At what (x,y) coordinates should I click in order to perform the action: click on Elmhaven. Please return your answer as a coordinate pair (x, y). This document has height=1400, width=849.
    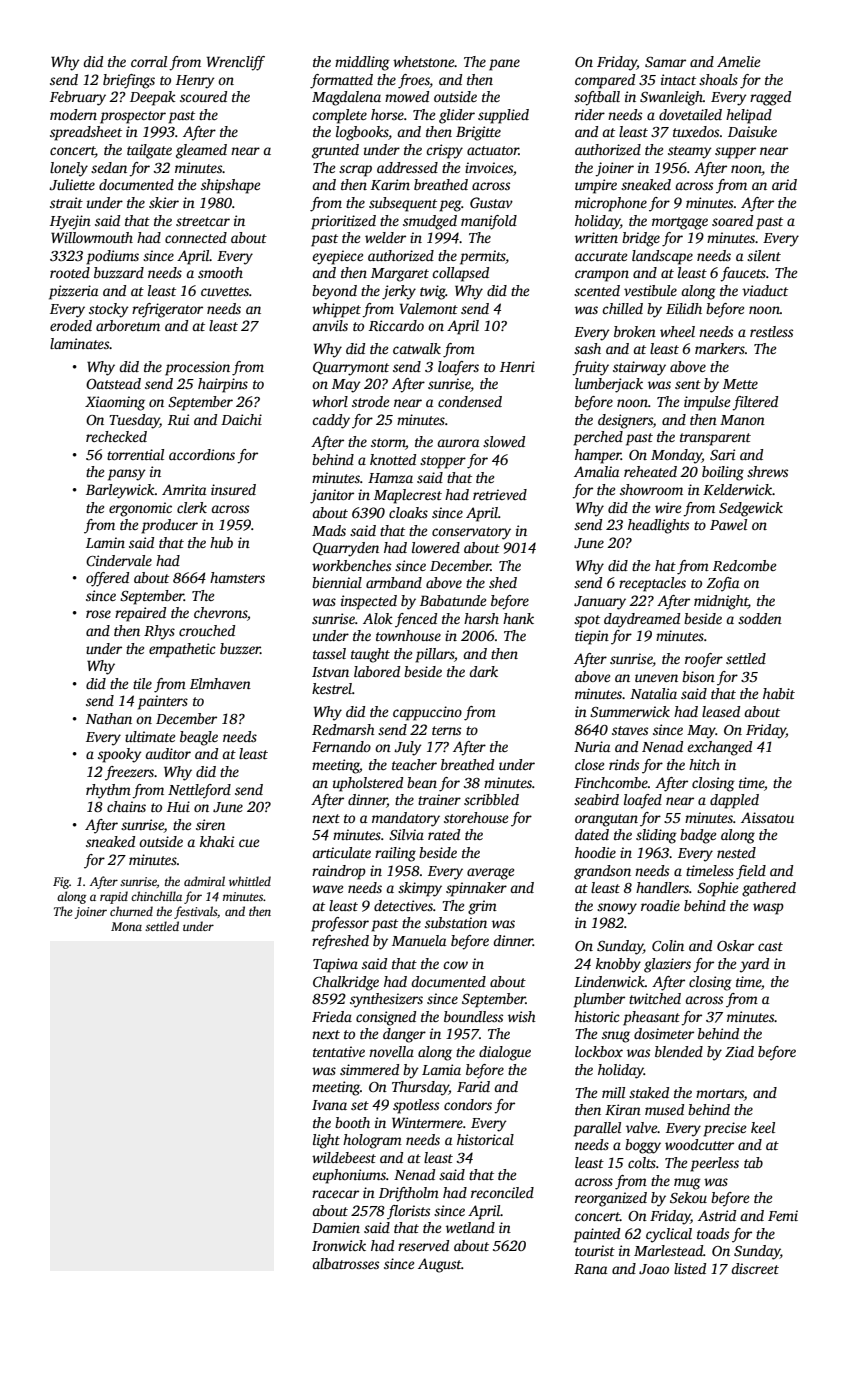
    Looking at the image, I should click on (220, 683).
